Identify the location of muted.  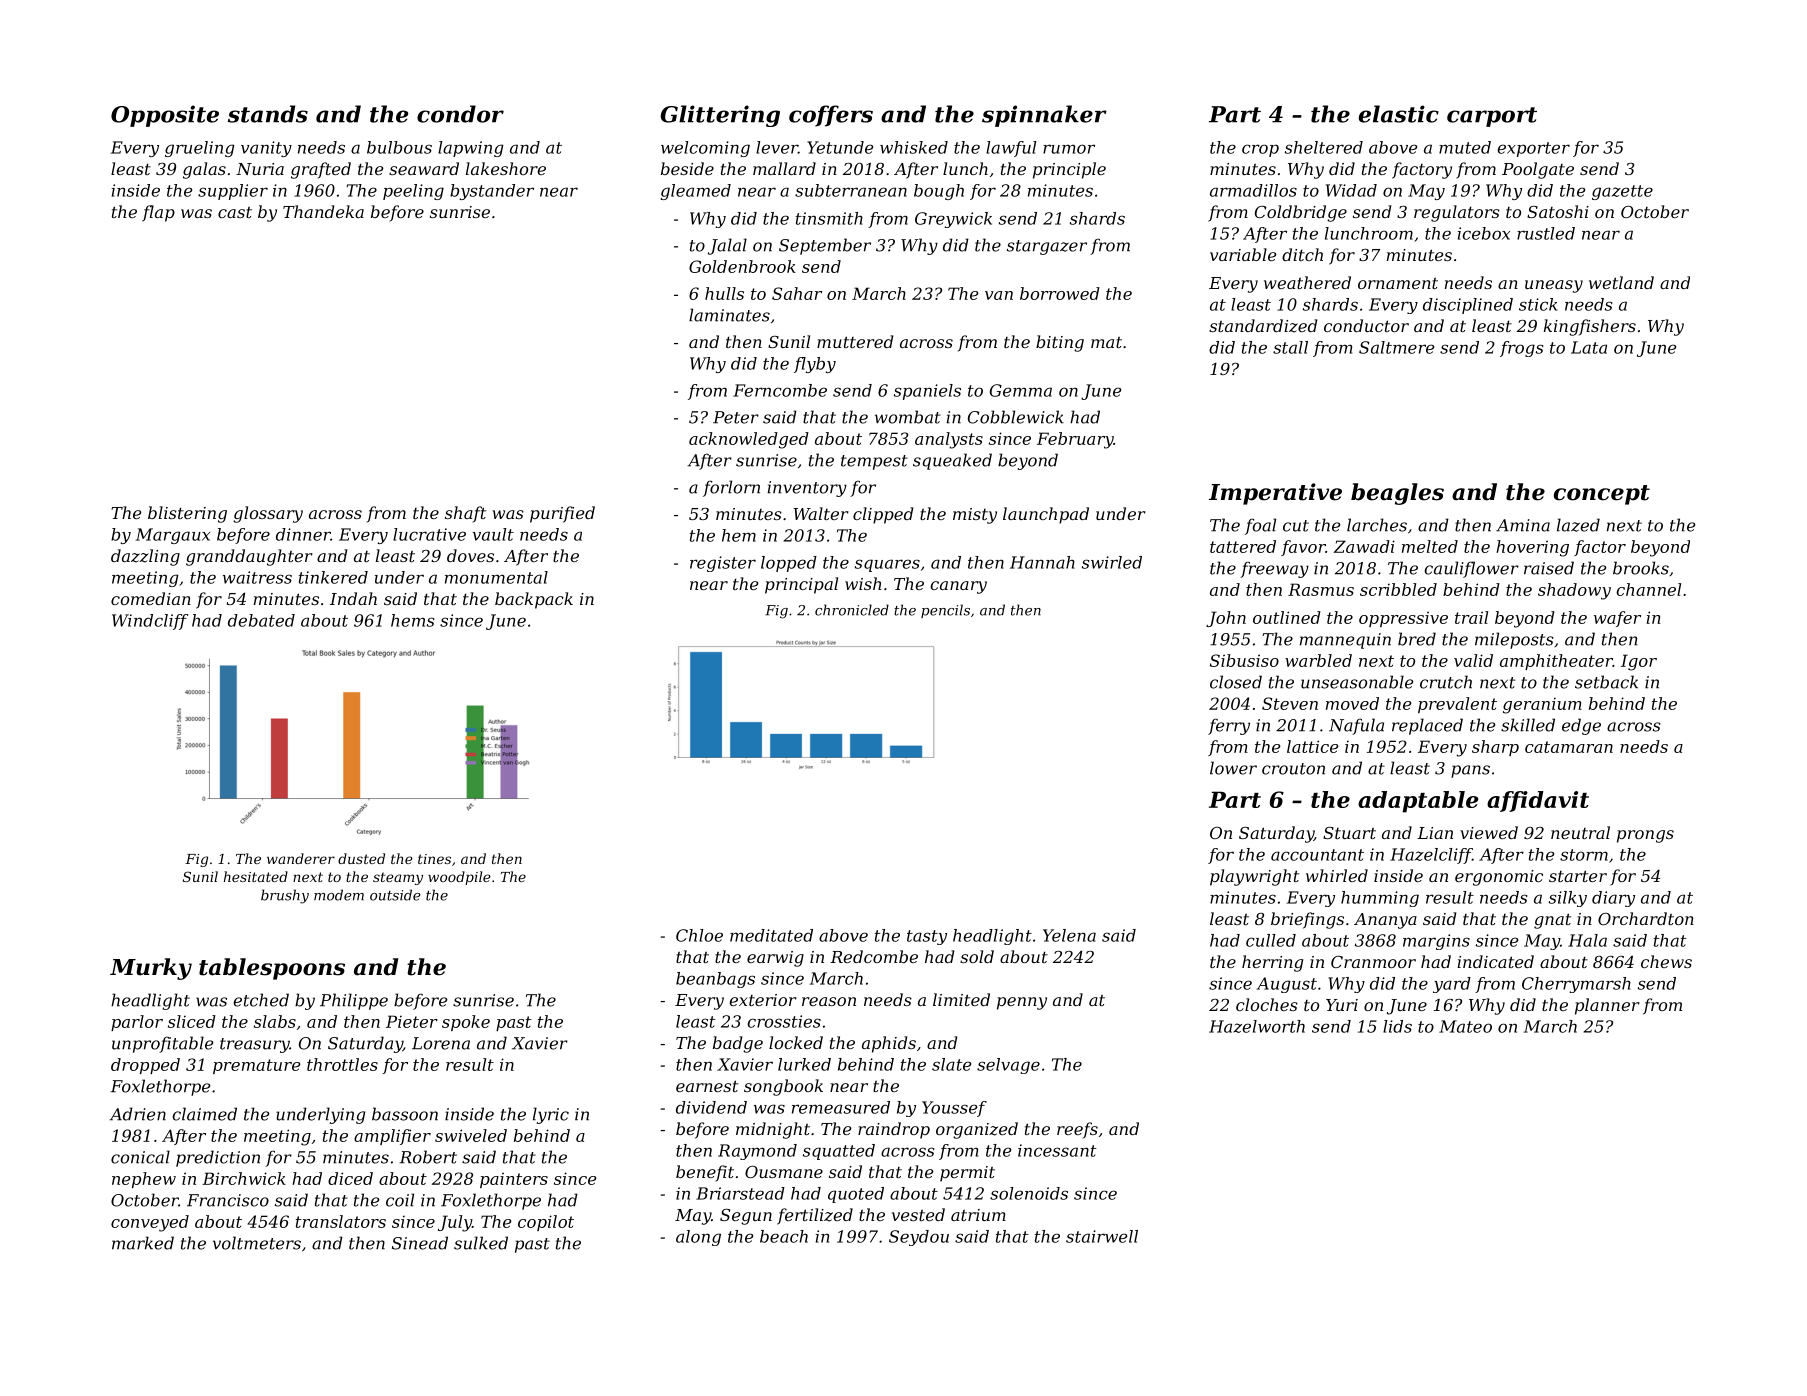
(1465, 147).
